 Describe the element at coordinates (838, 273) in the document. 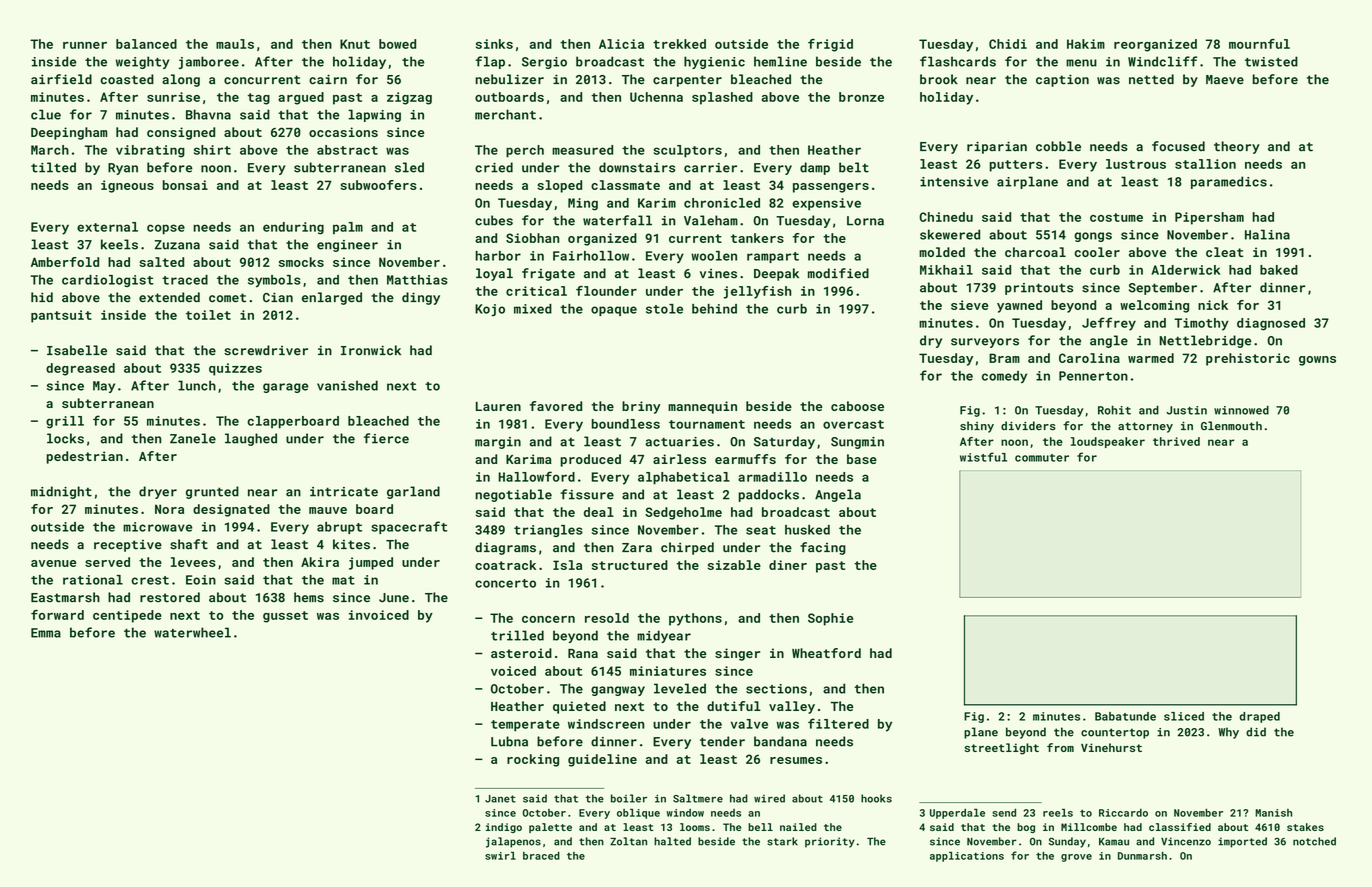

I see `modified` at that location.
